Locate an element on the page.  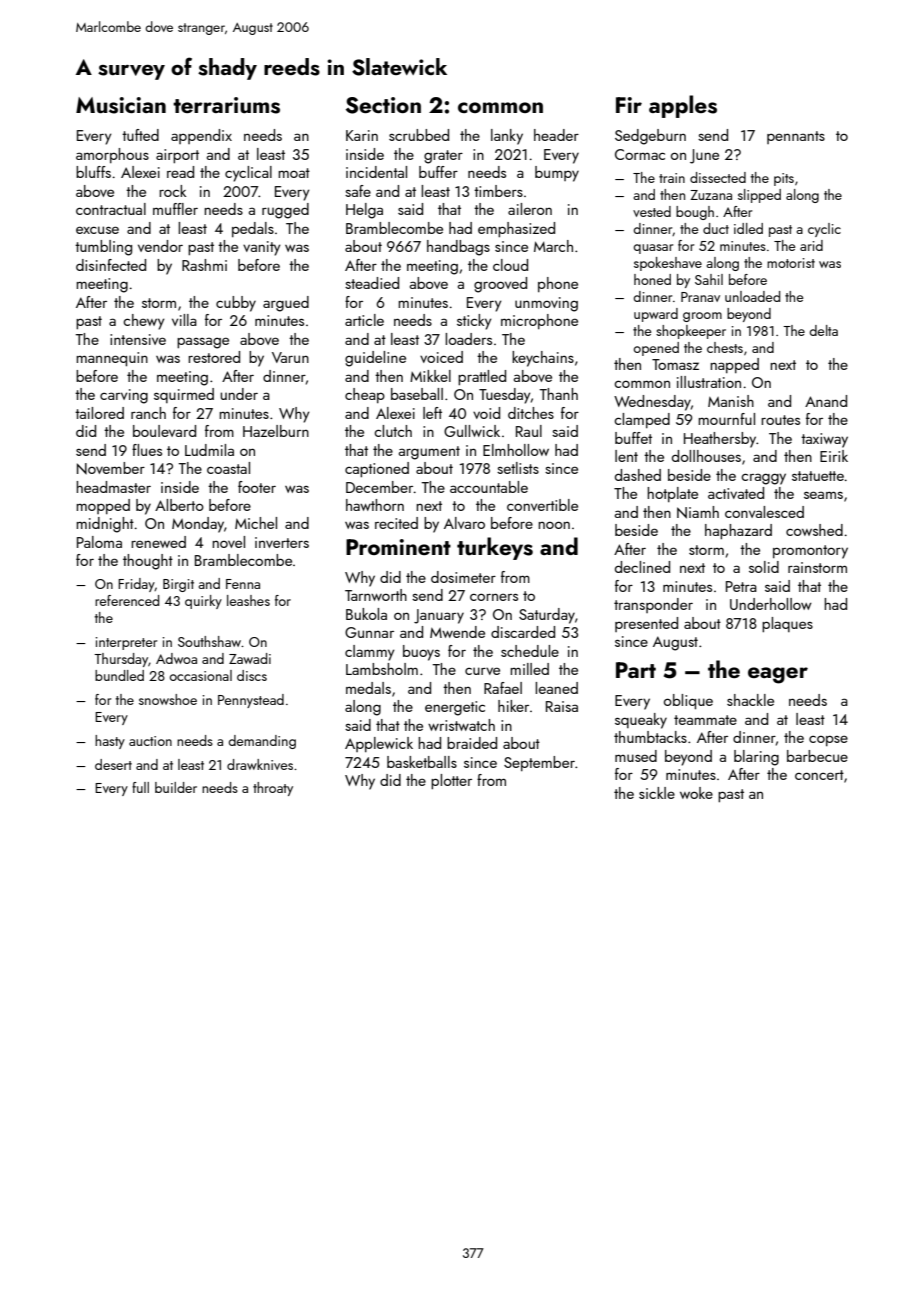
Bukola is located at coordinates (366, 614).
